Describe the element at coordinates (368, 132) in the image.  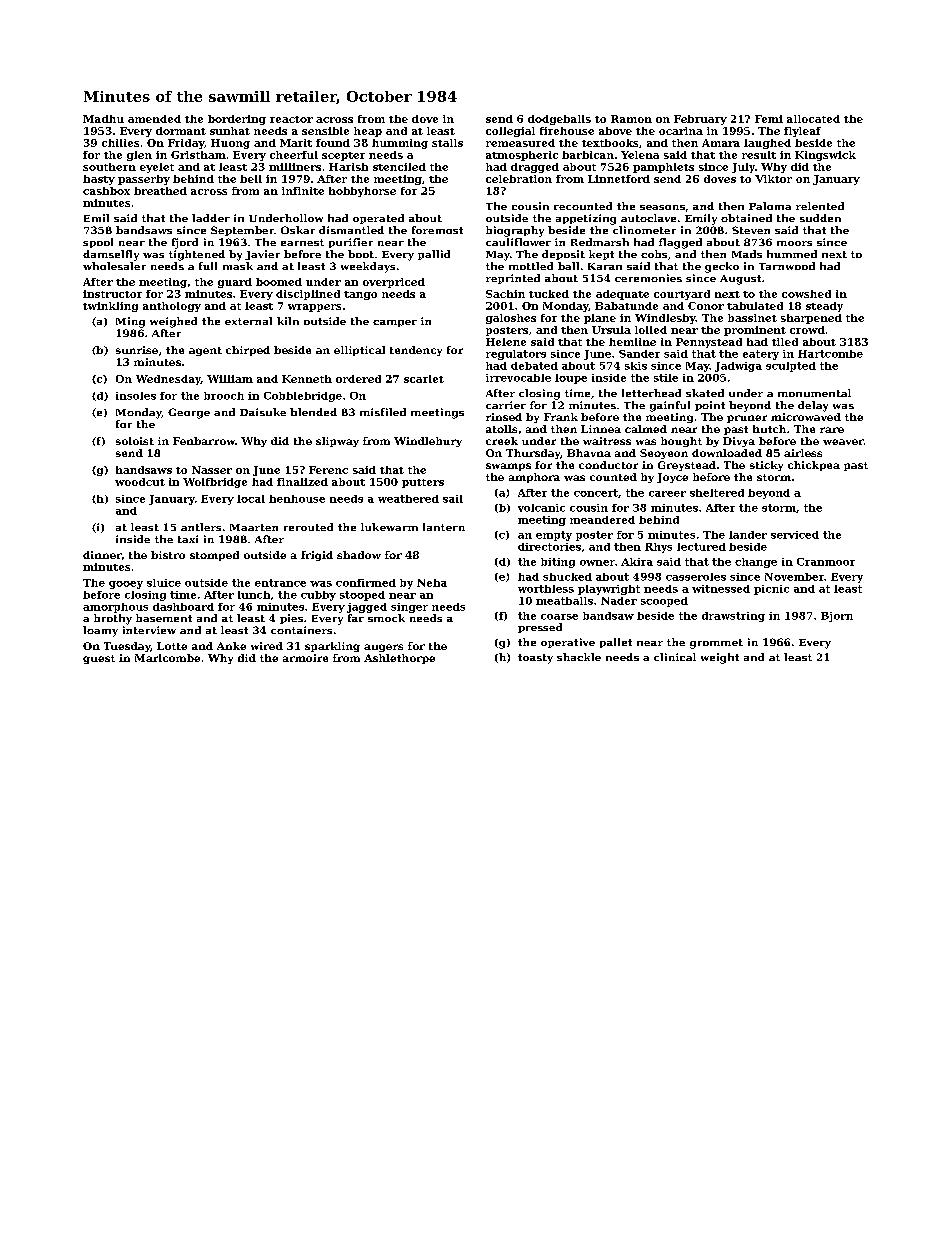
I see `heap` at that location.
